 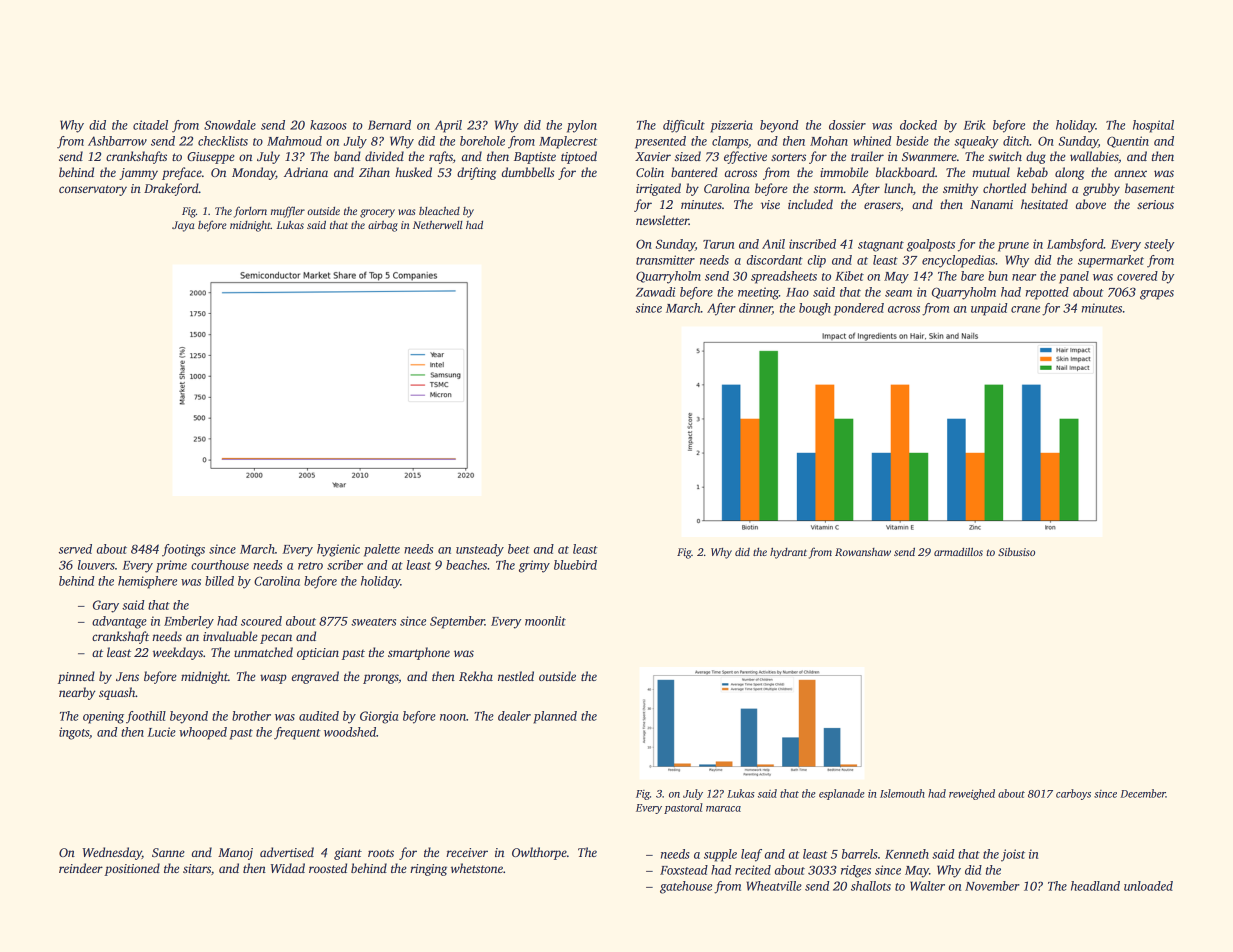 What do you see at coordinates (1073, 794) in the document?
I see `carboys` at bounding box center [1073, 794].
